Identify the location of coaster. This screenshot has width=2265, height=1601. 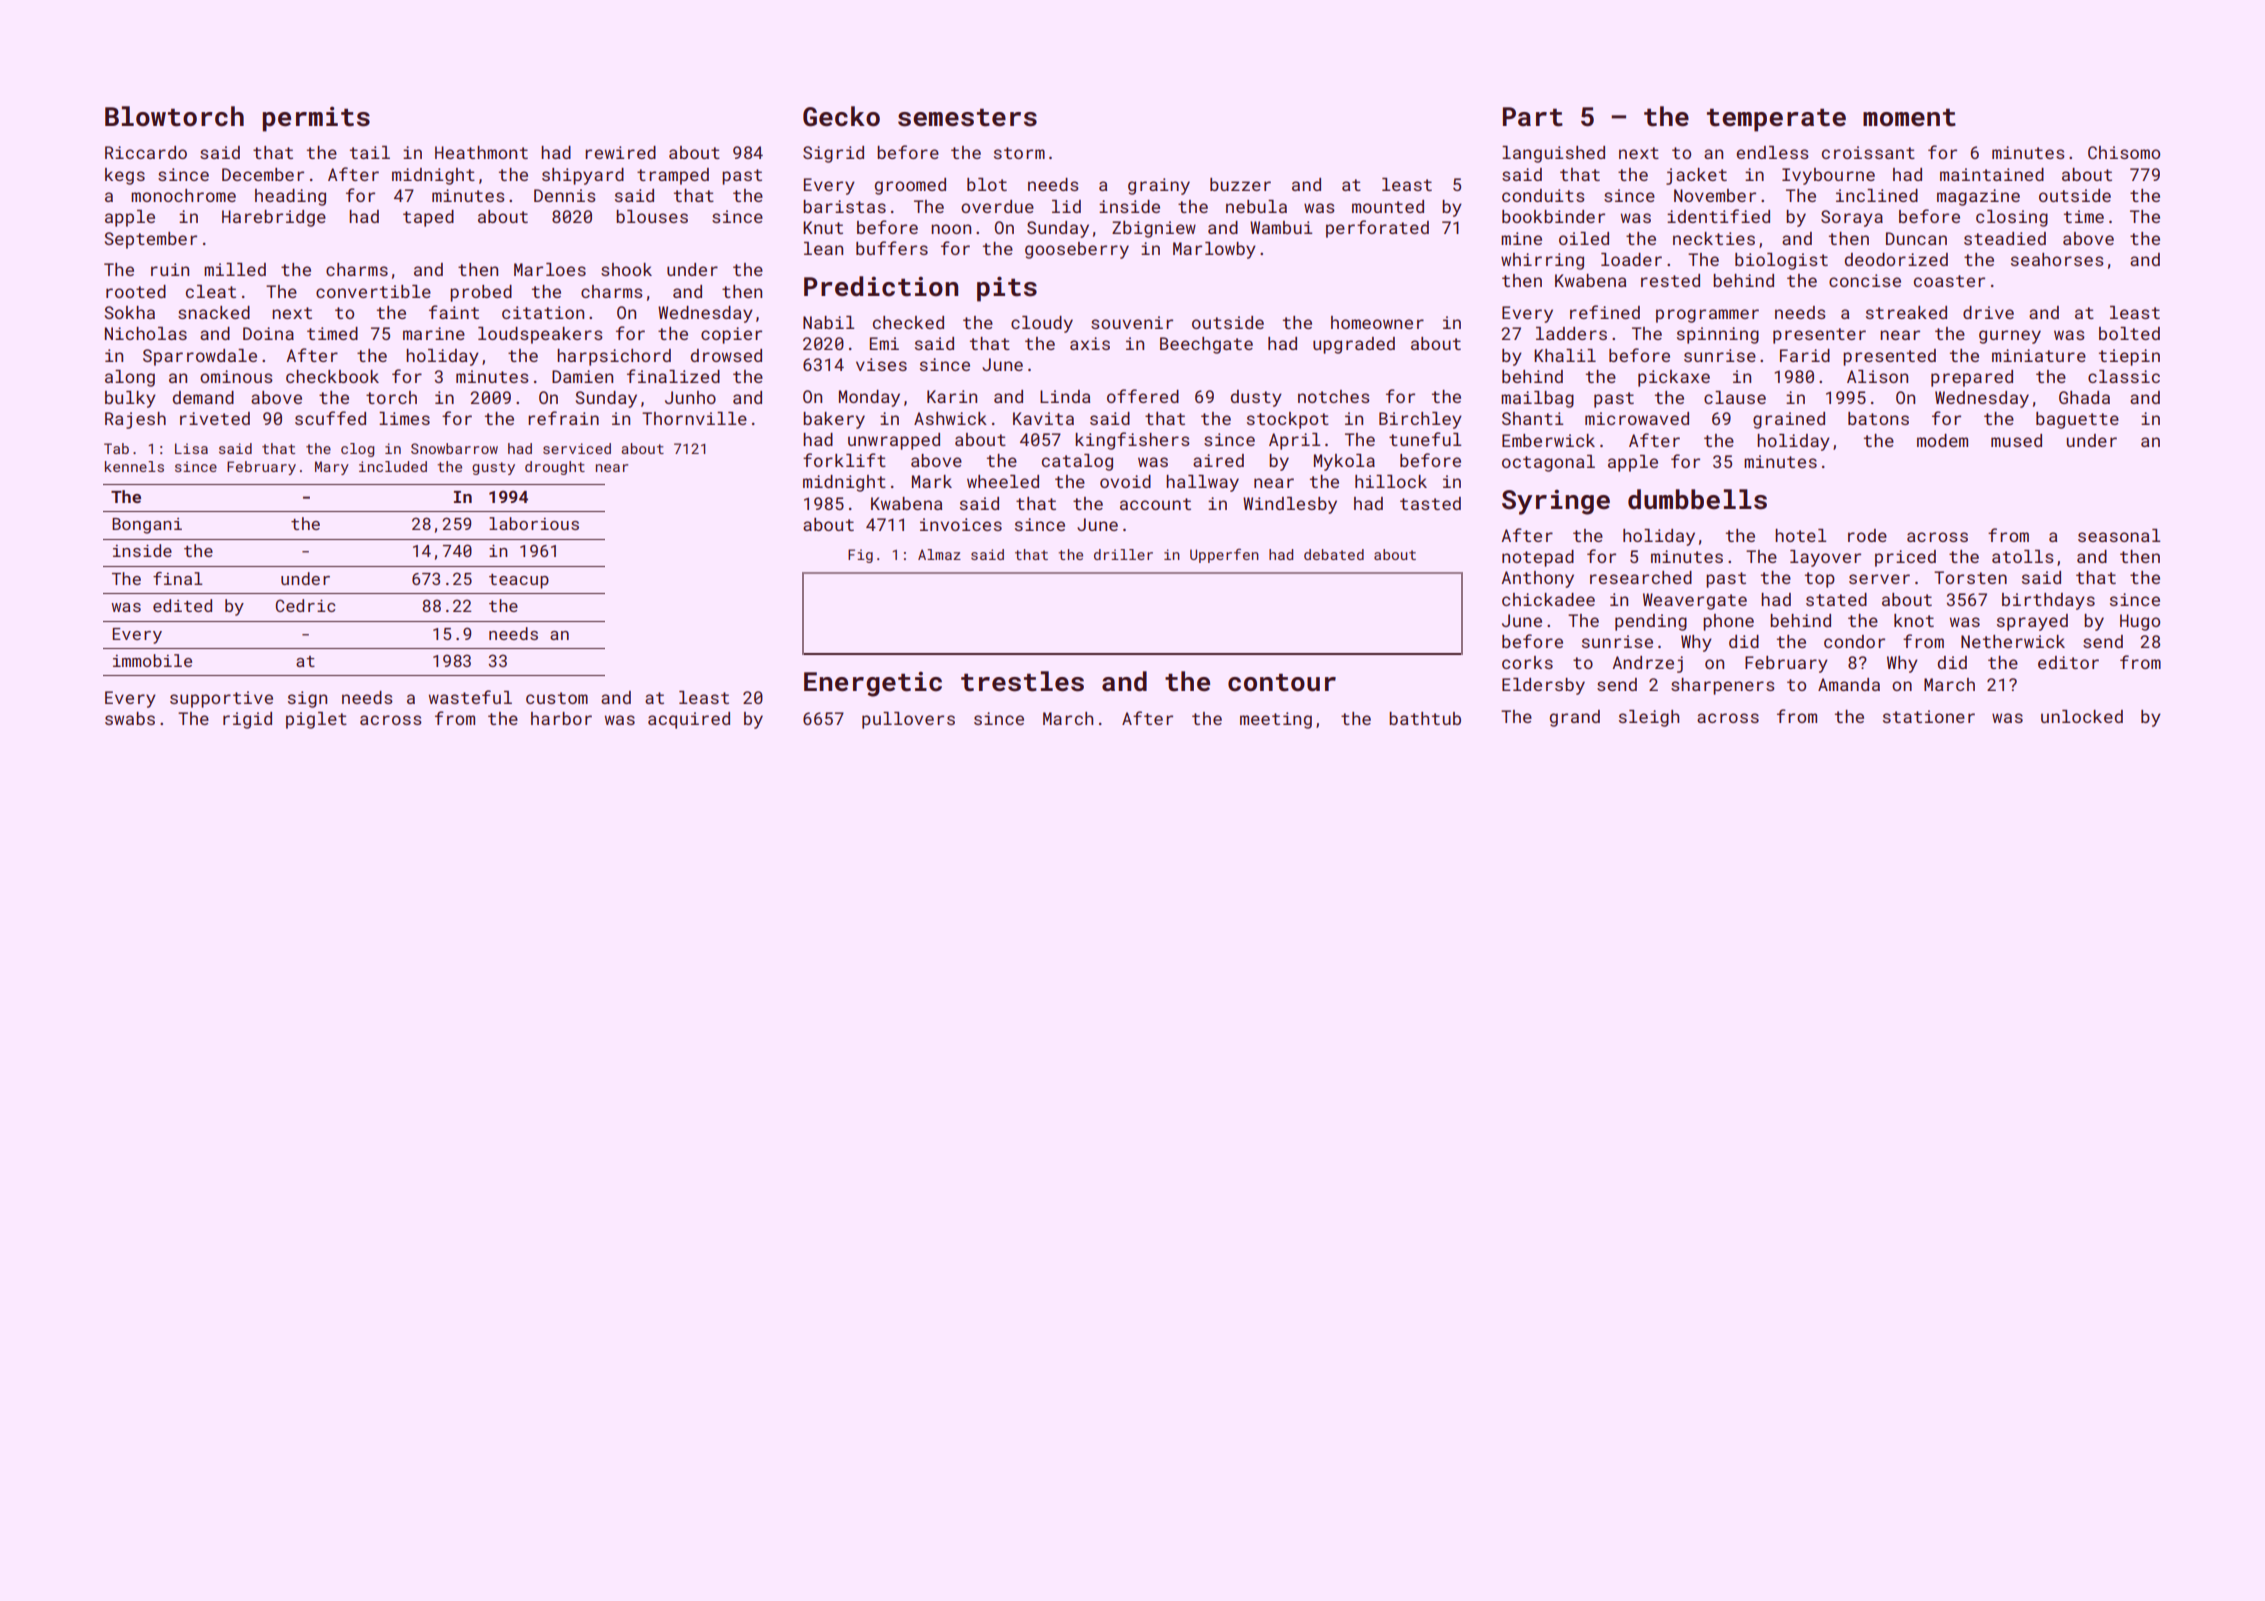
(1949, 281).
